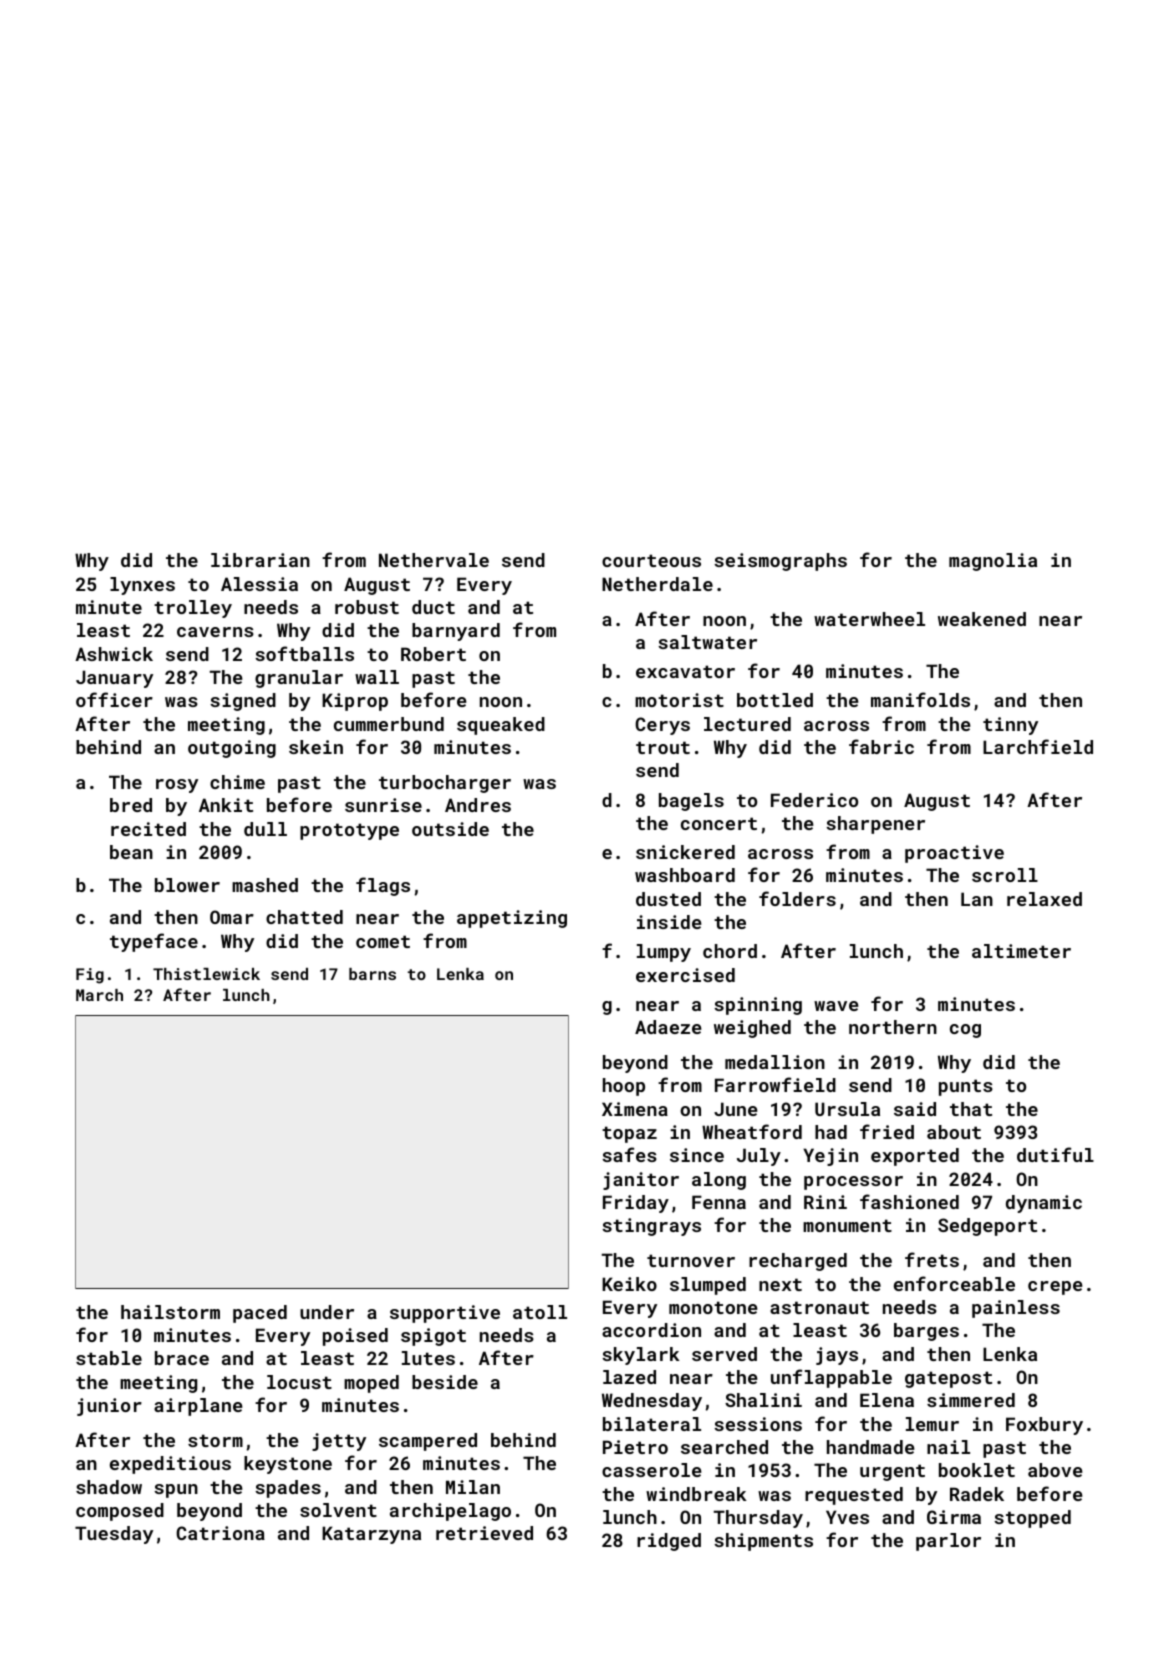 This screenshot has width=1170, height=1654. Describe the element at coordinates (775, 700) in the screenshot. I see `bottled` at that location.
